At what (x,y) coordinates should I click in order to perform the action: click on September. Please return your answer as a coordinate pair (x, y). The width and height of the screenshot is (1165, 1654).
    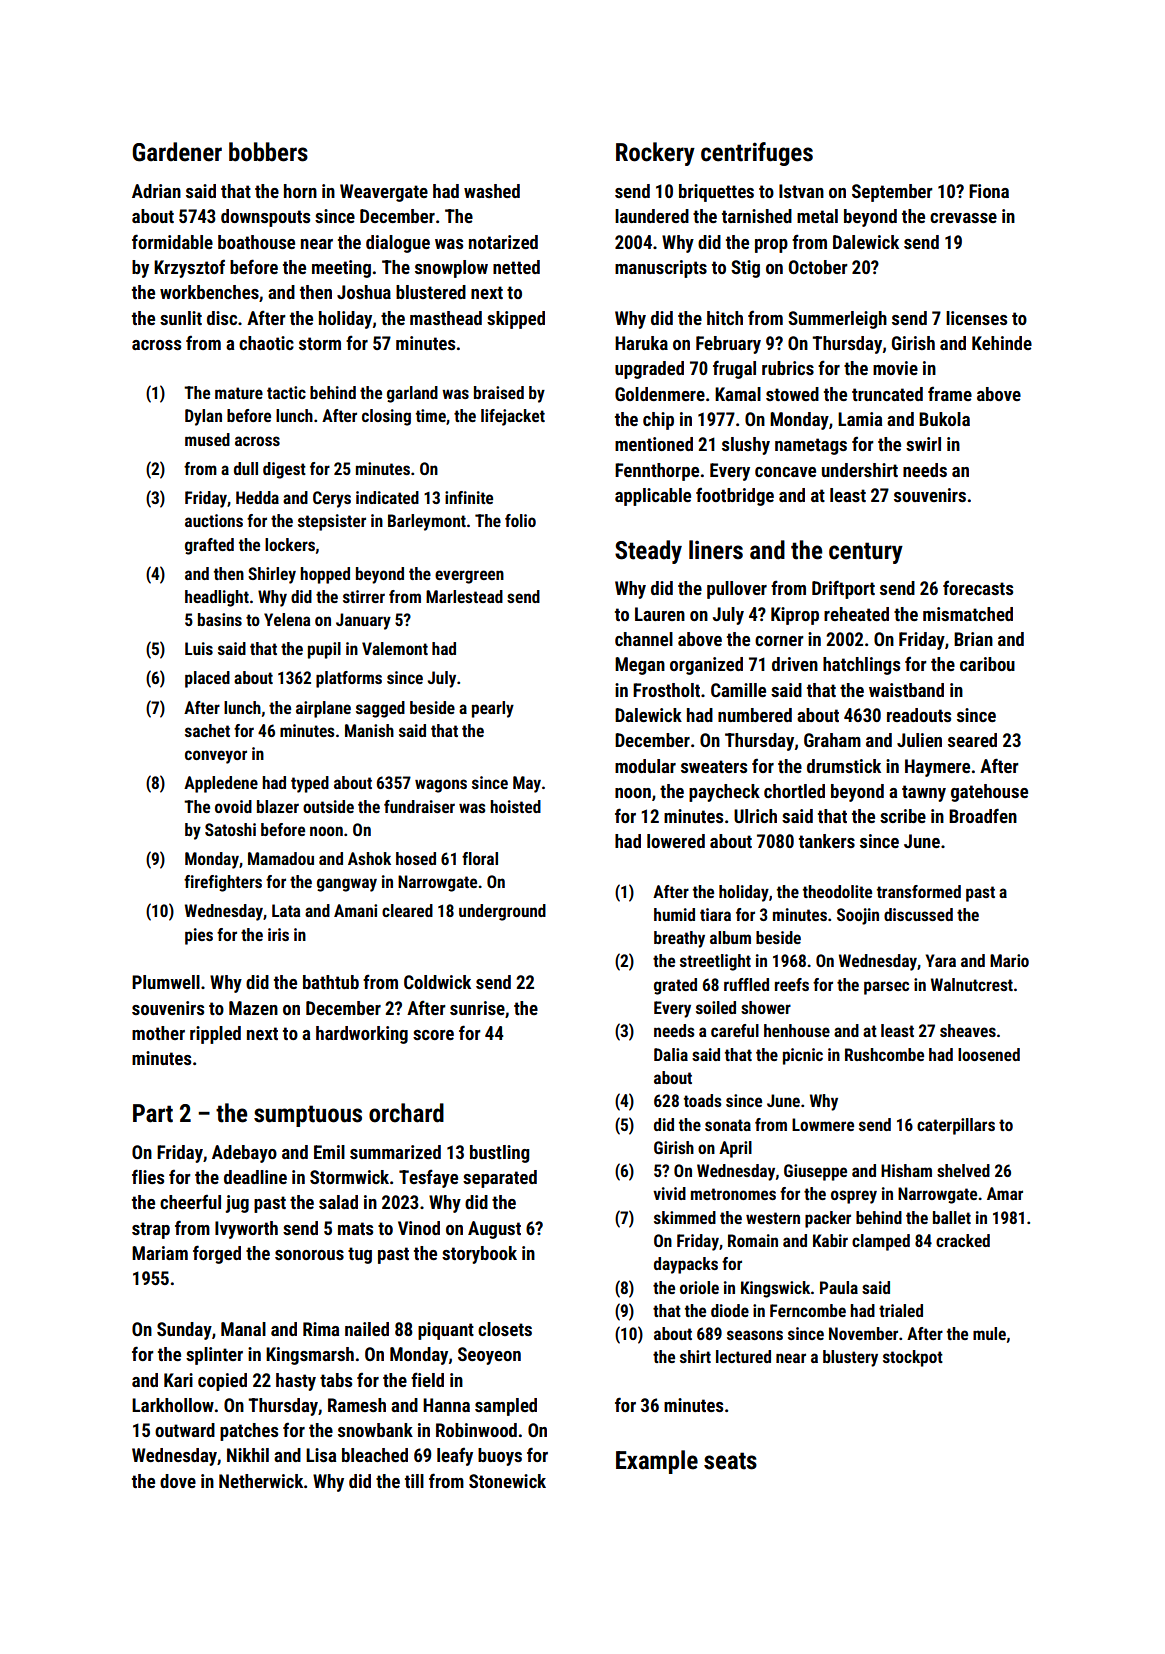
    Looking at the image, I should click on (892, 193).
